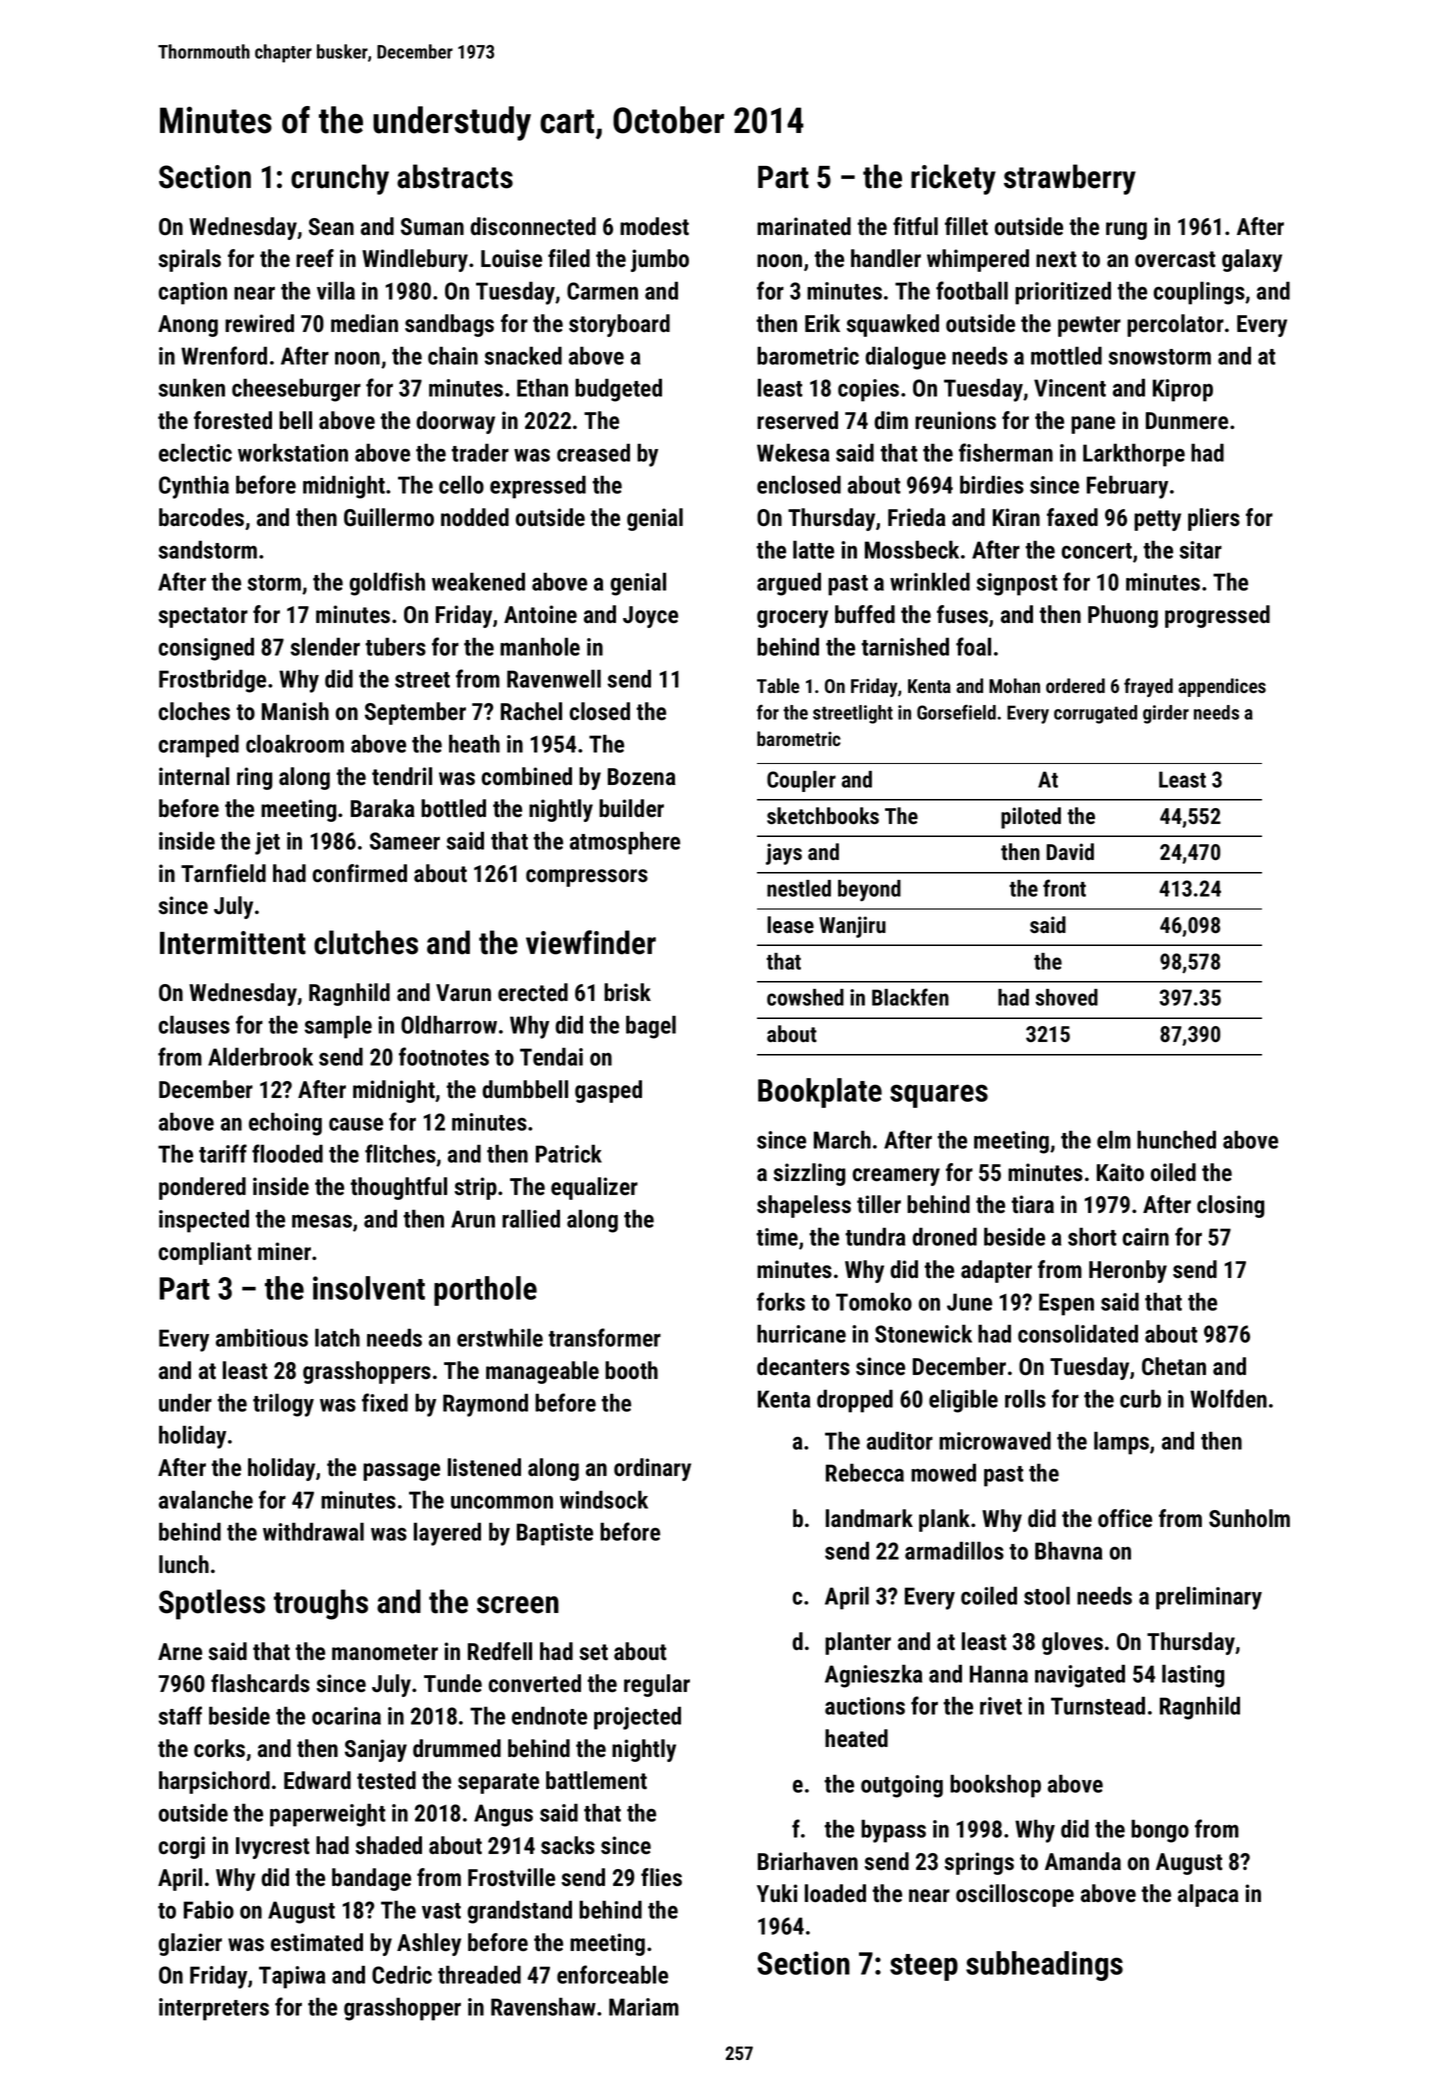 This page has width=1450, height=2100. I want to click on latte, so click(813, 549).
